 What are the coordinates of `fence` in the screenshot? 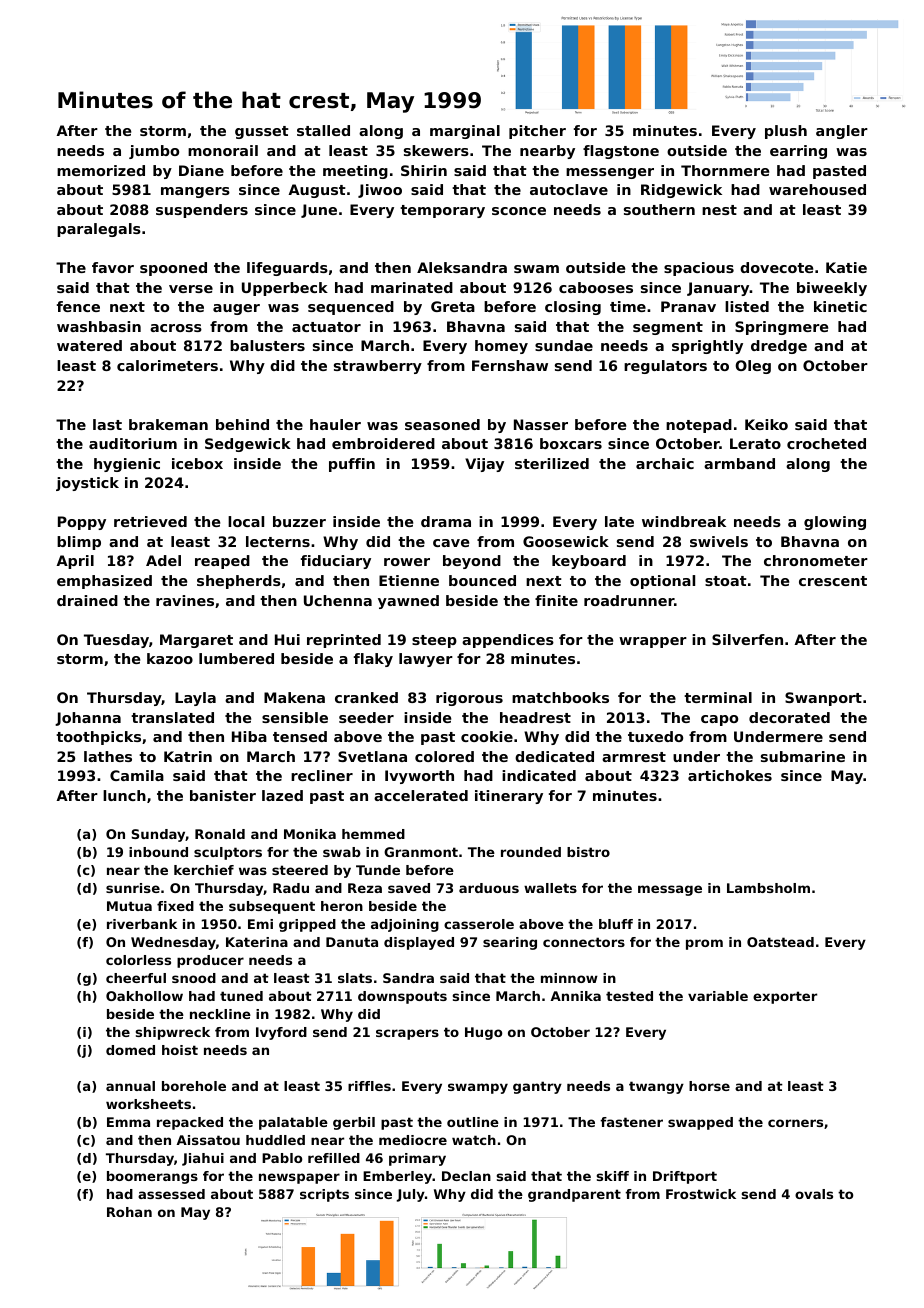 It's located at (78, 306).
